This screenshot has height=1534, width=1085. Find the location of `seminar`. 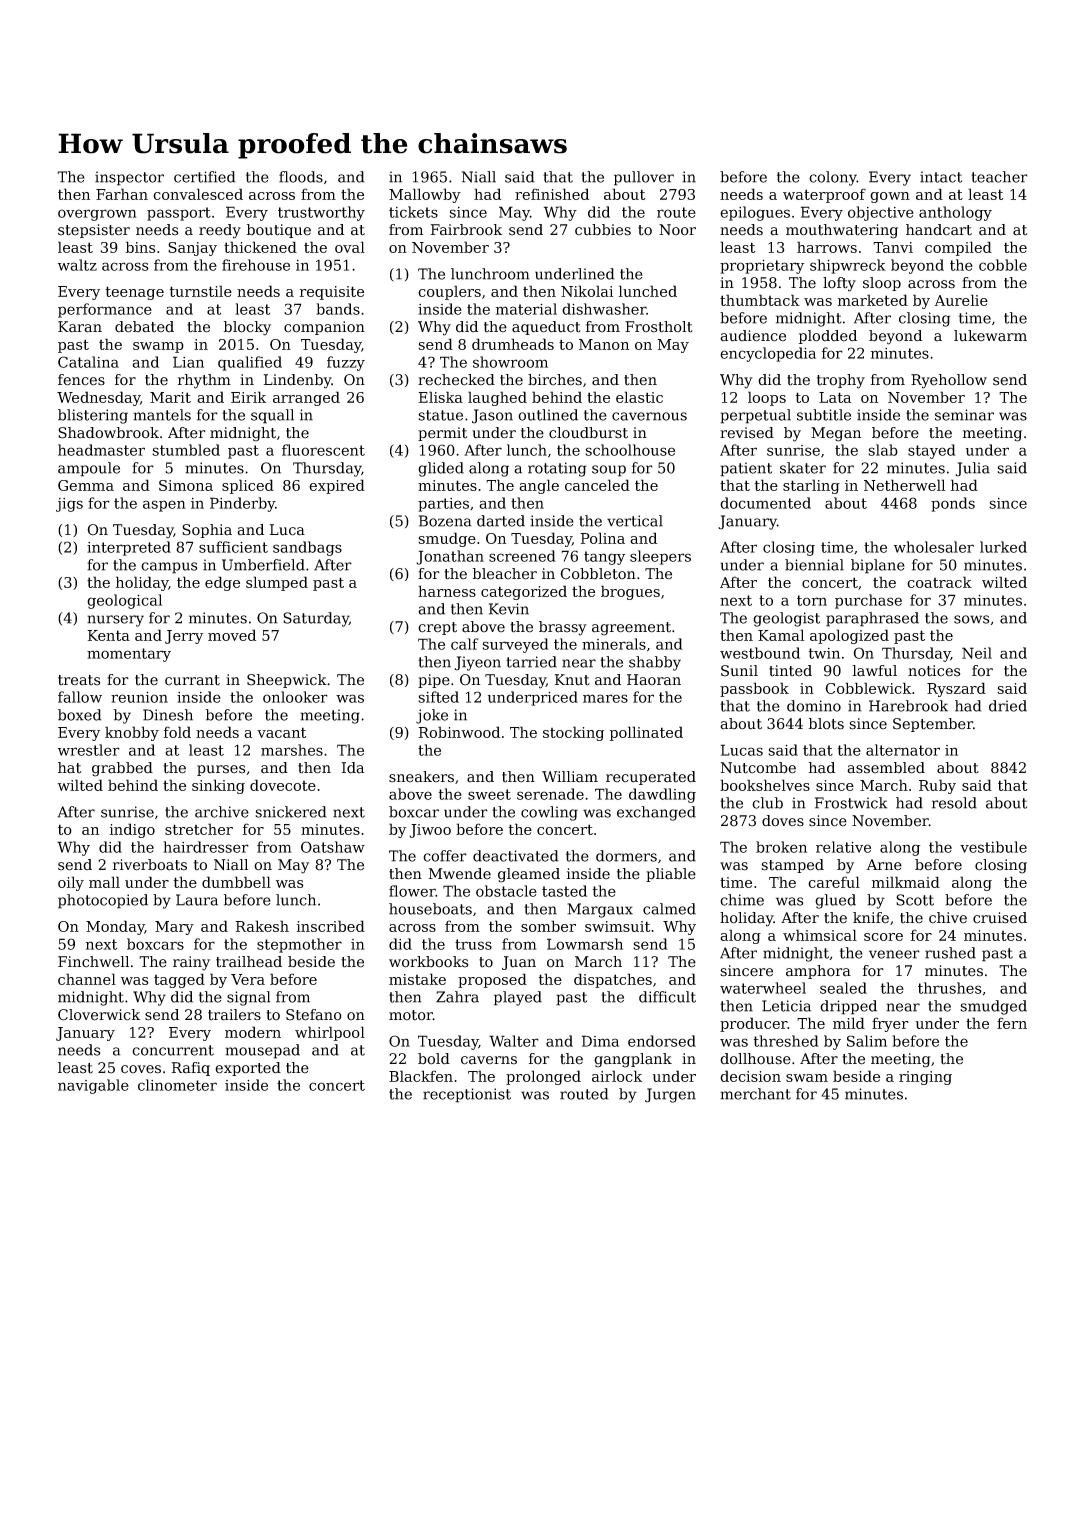

seminar is located at coordinates (964, 415).
